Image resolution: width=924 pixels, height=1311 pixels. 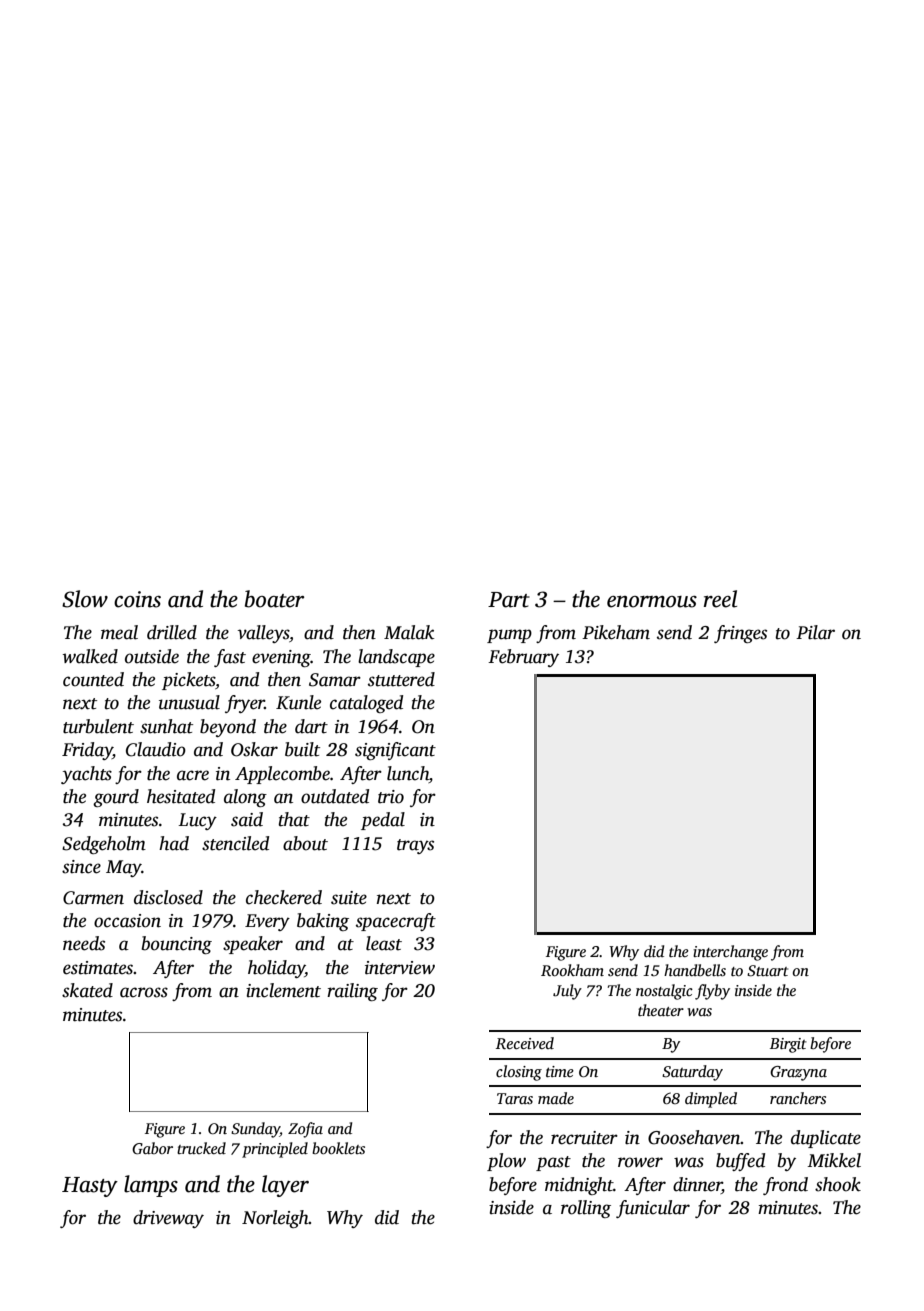 I want to click on Grazyna, so click(x=798, y=1073).
